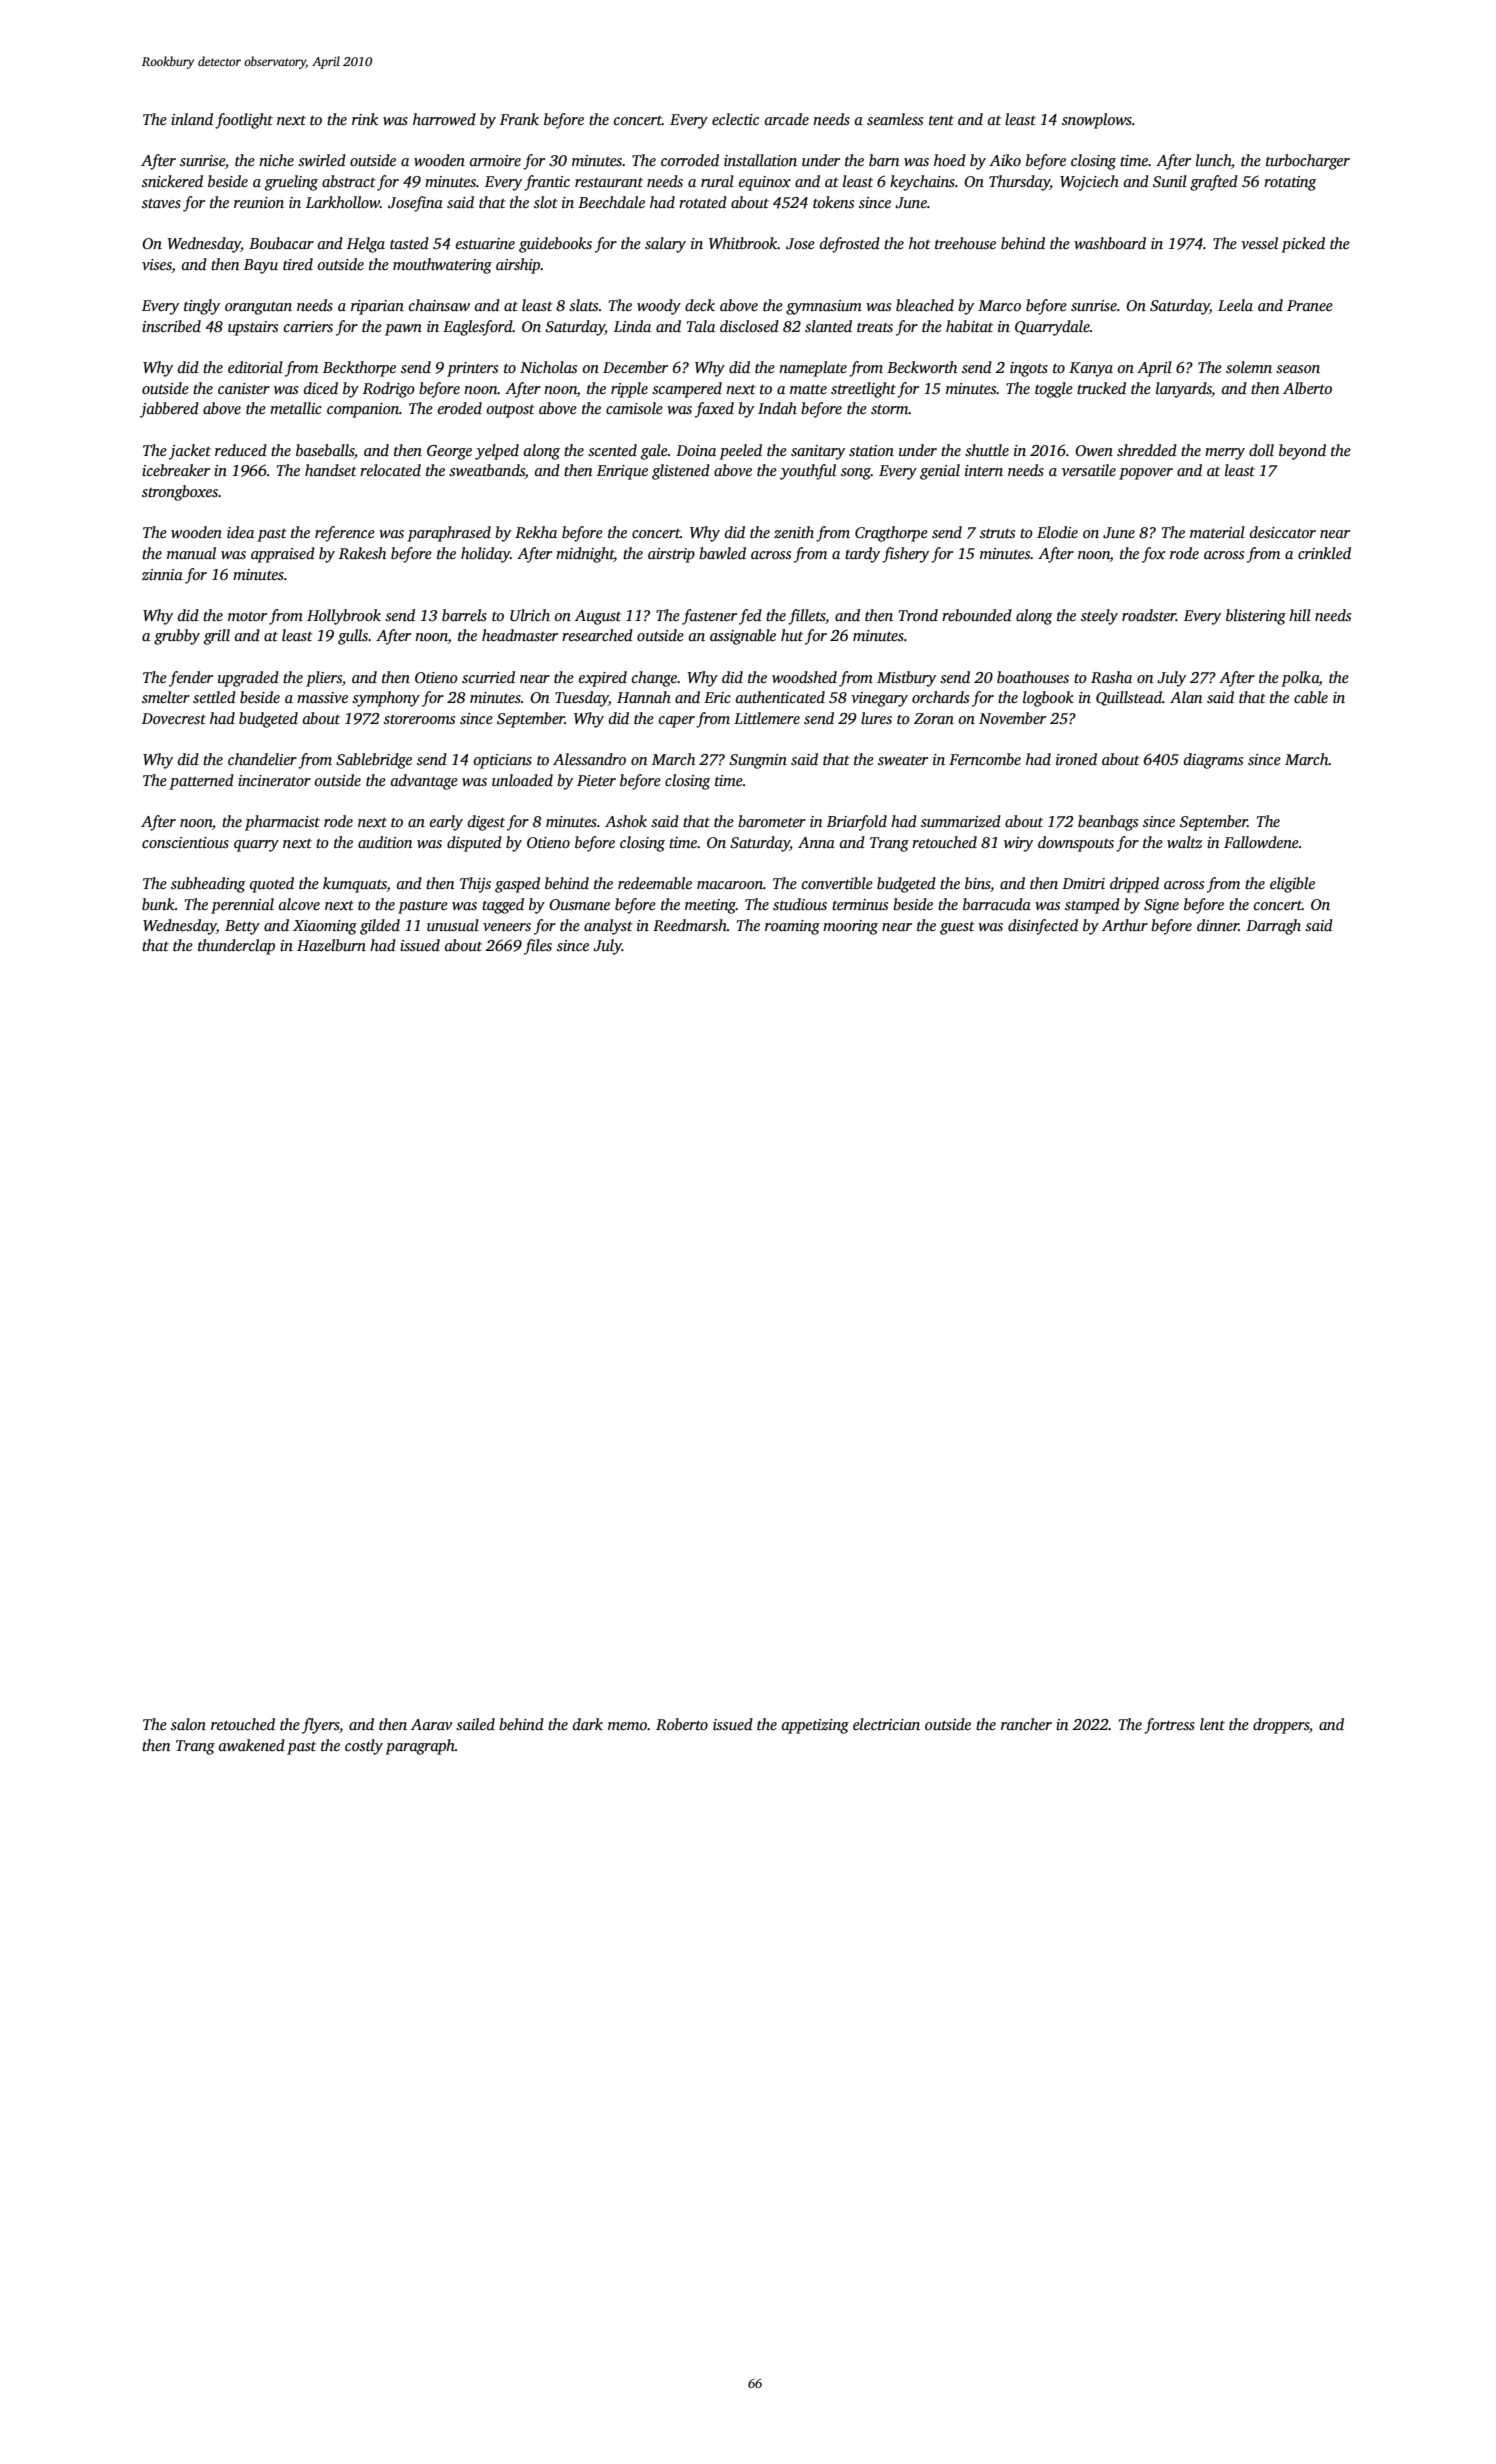 This screenshot has width=1496, height=2464. I want to click on Eric, so click(717, 697).
